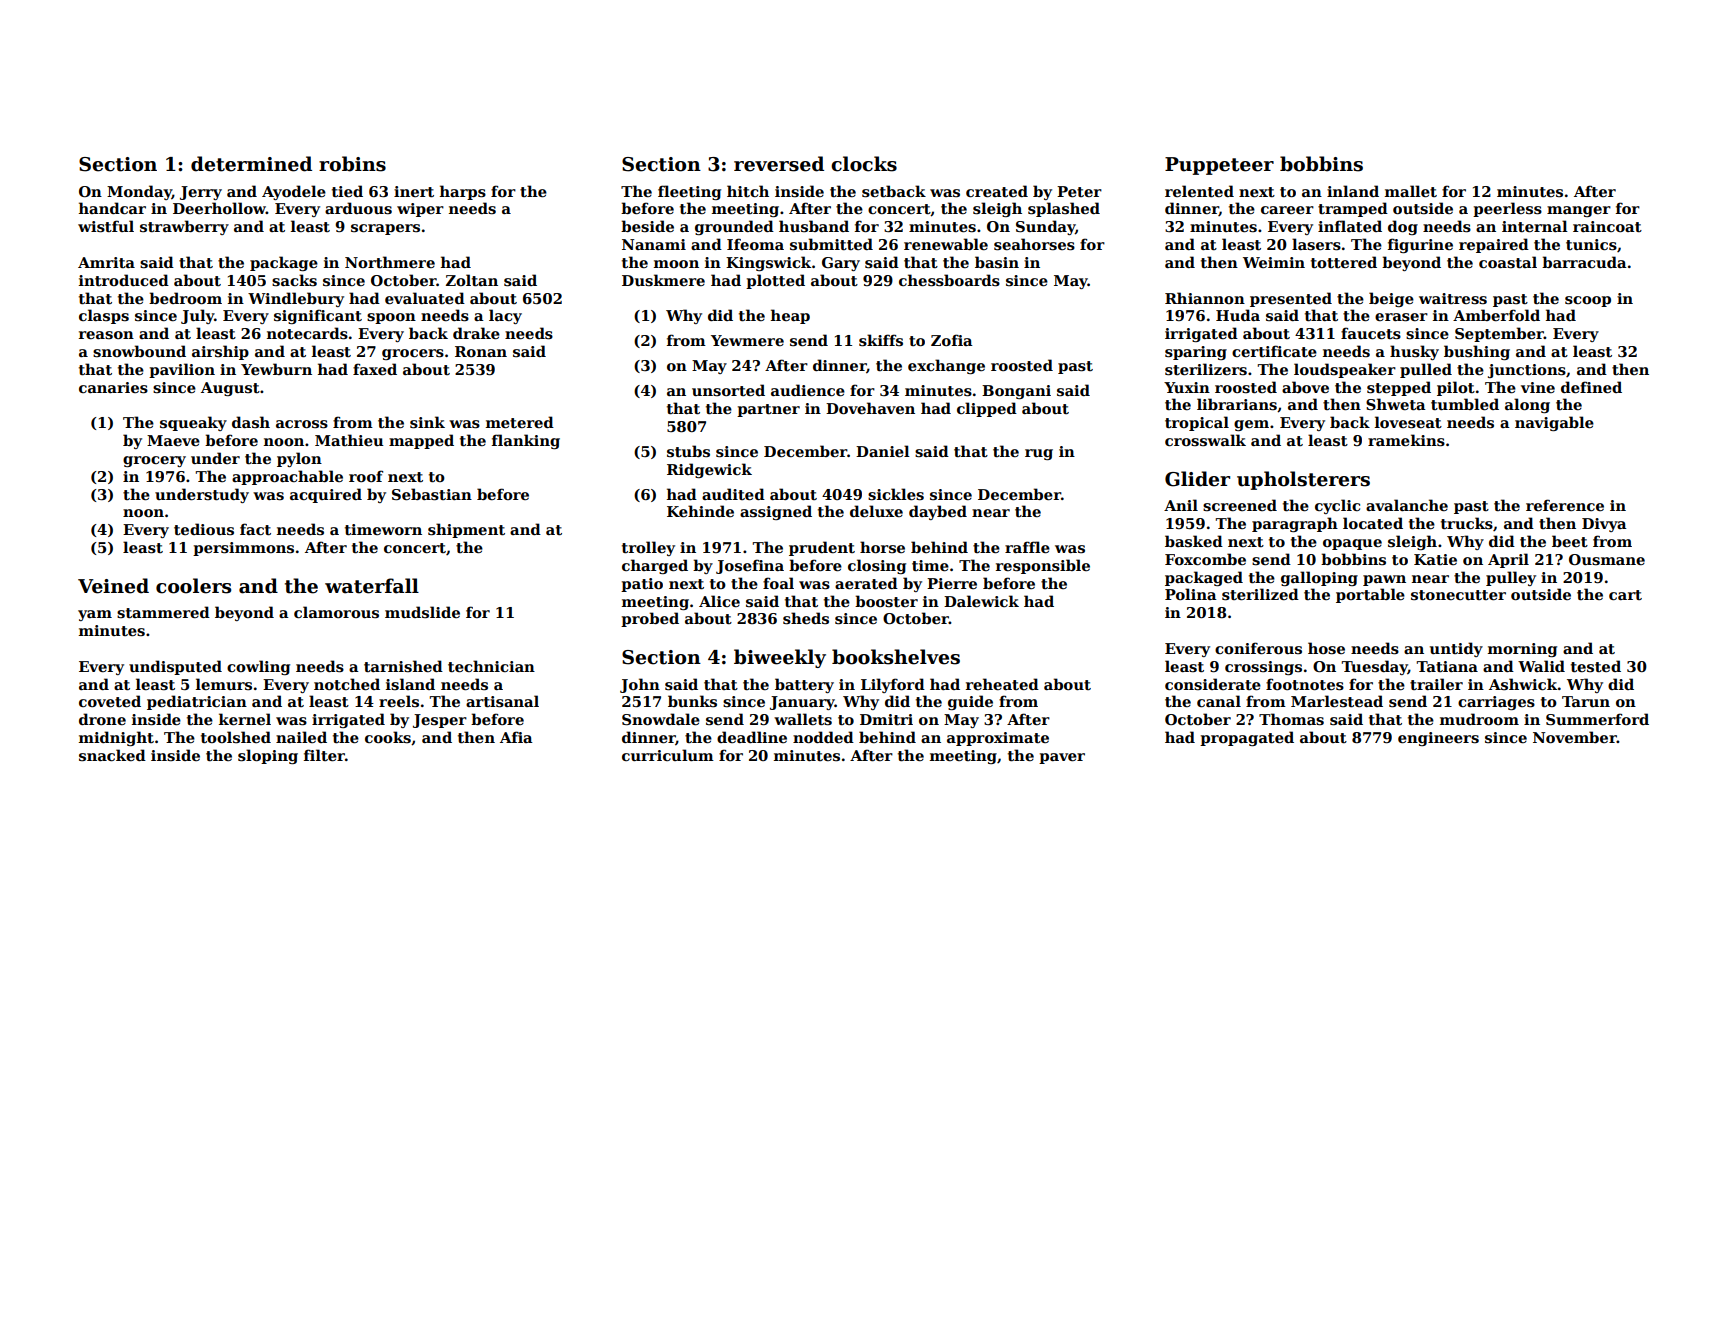  I want to click on snacked, so click(112, 755).
